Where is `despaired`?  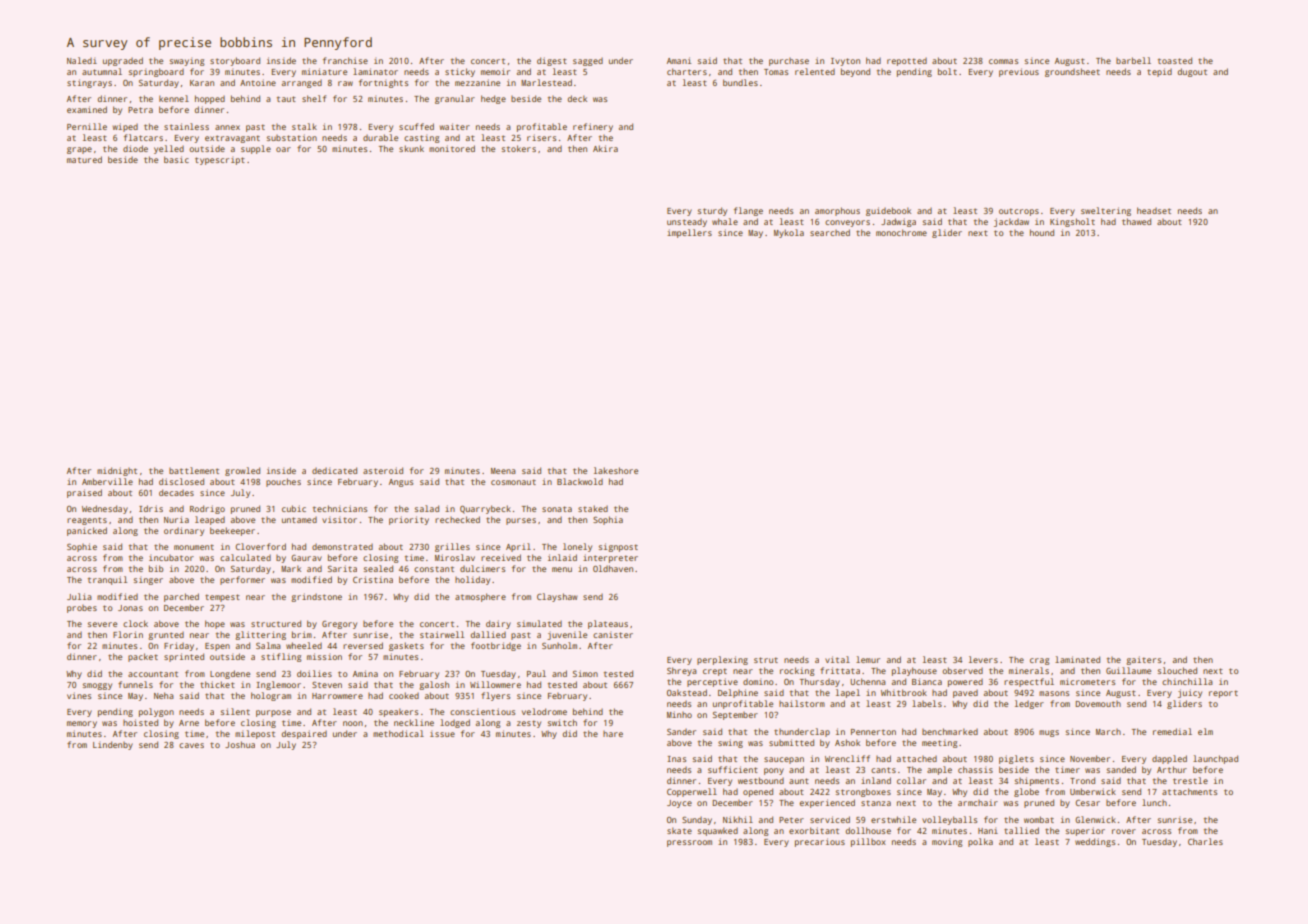
despaired is located at coordinates (304, 734).
